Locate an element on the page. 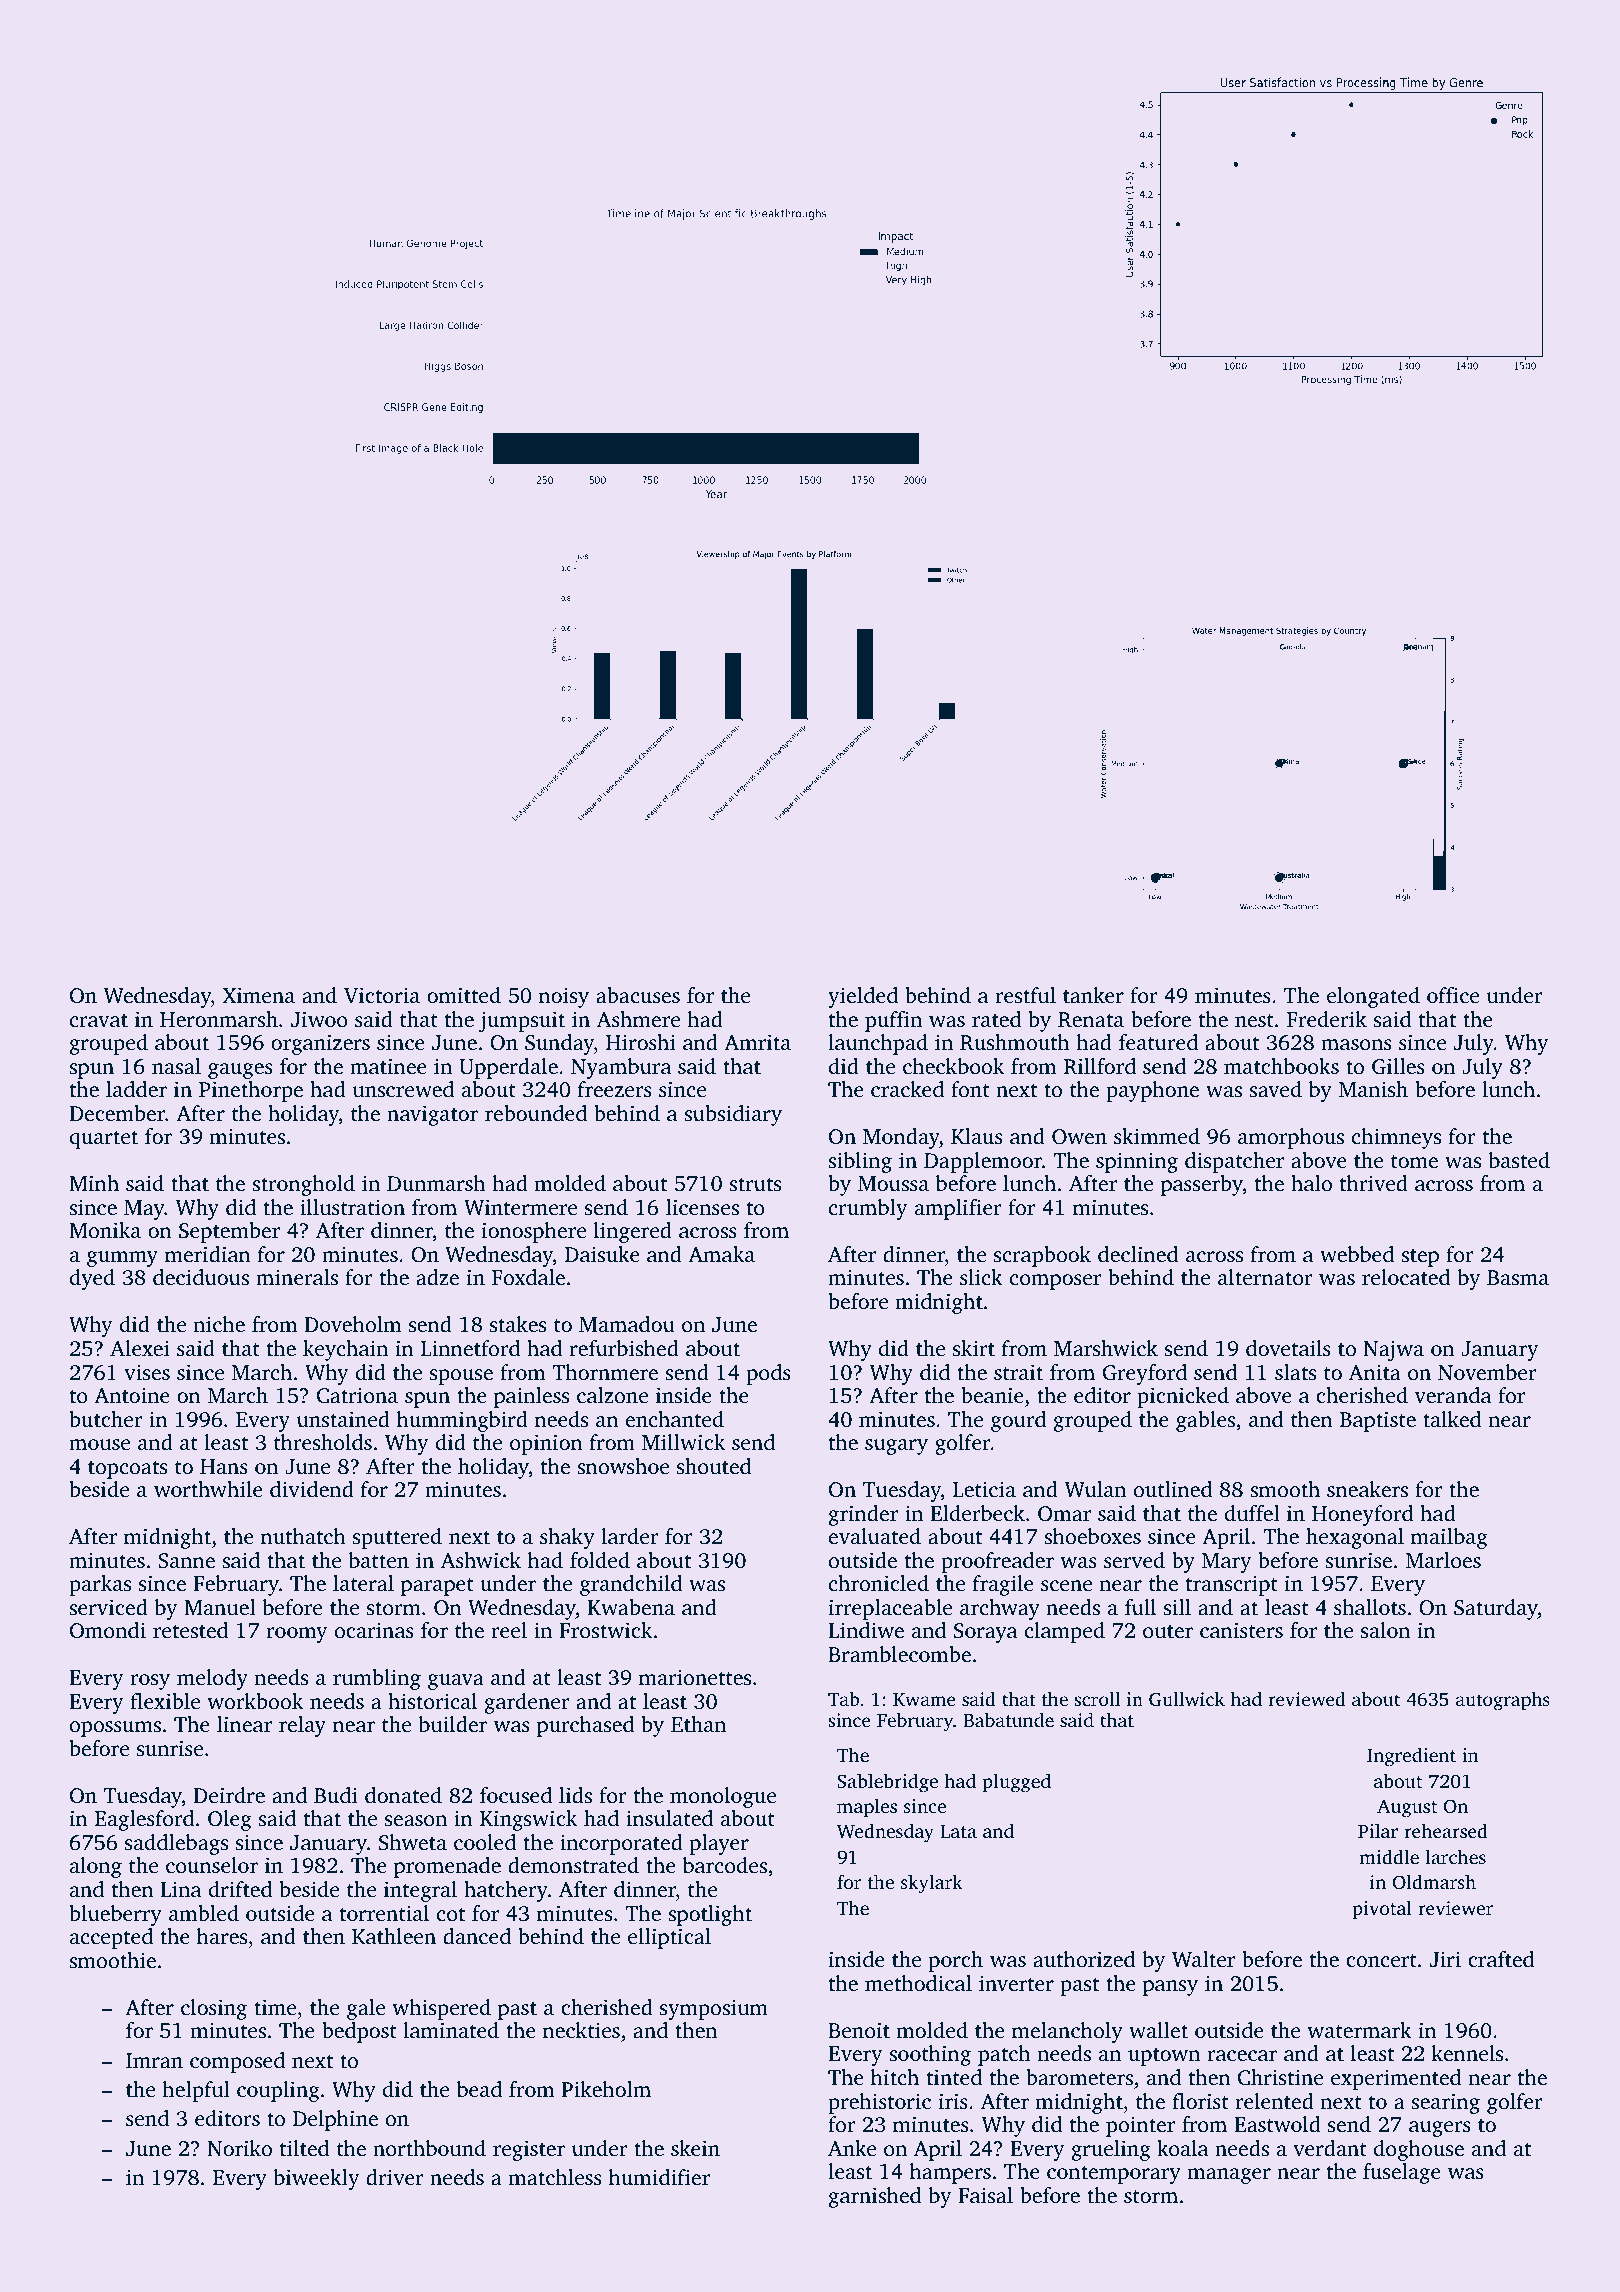 The width and height of the document is (1620, 2292). office is located at coordinates (1453, 995).
